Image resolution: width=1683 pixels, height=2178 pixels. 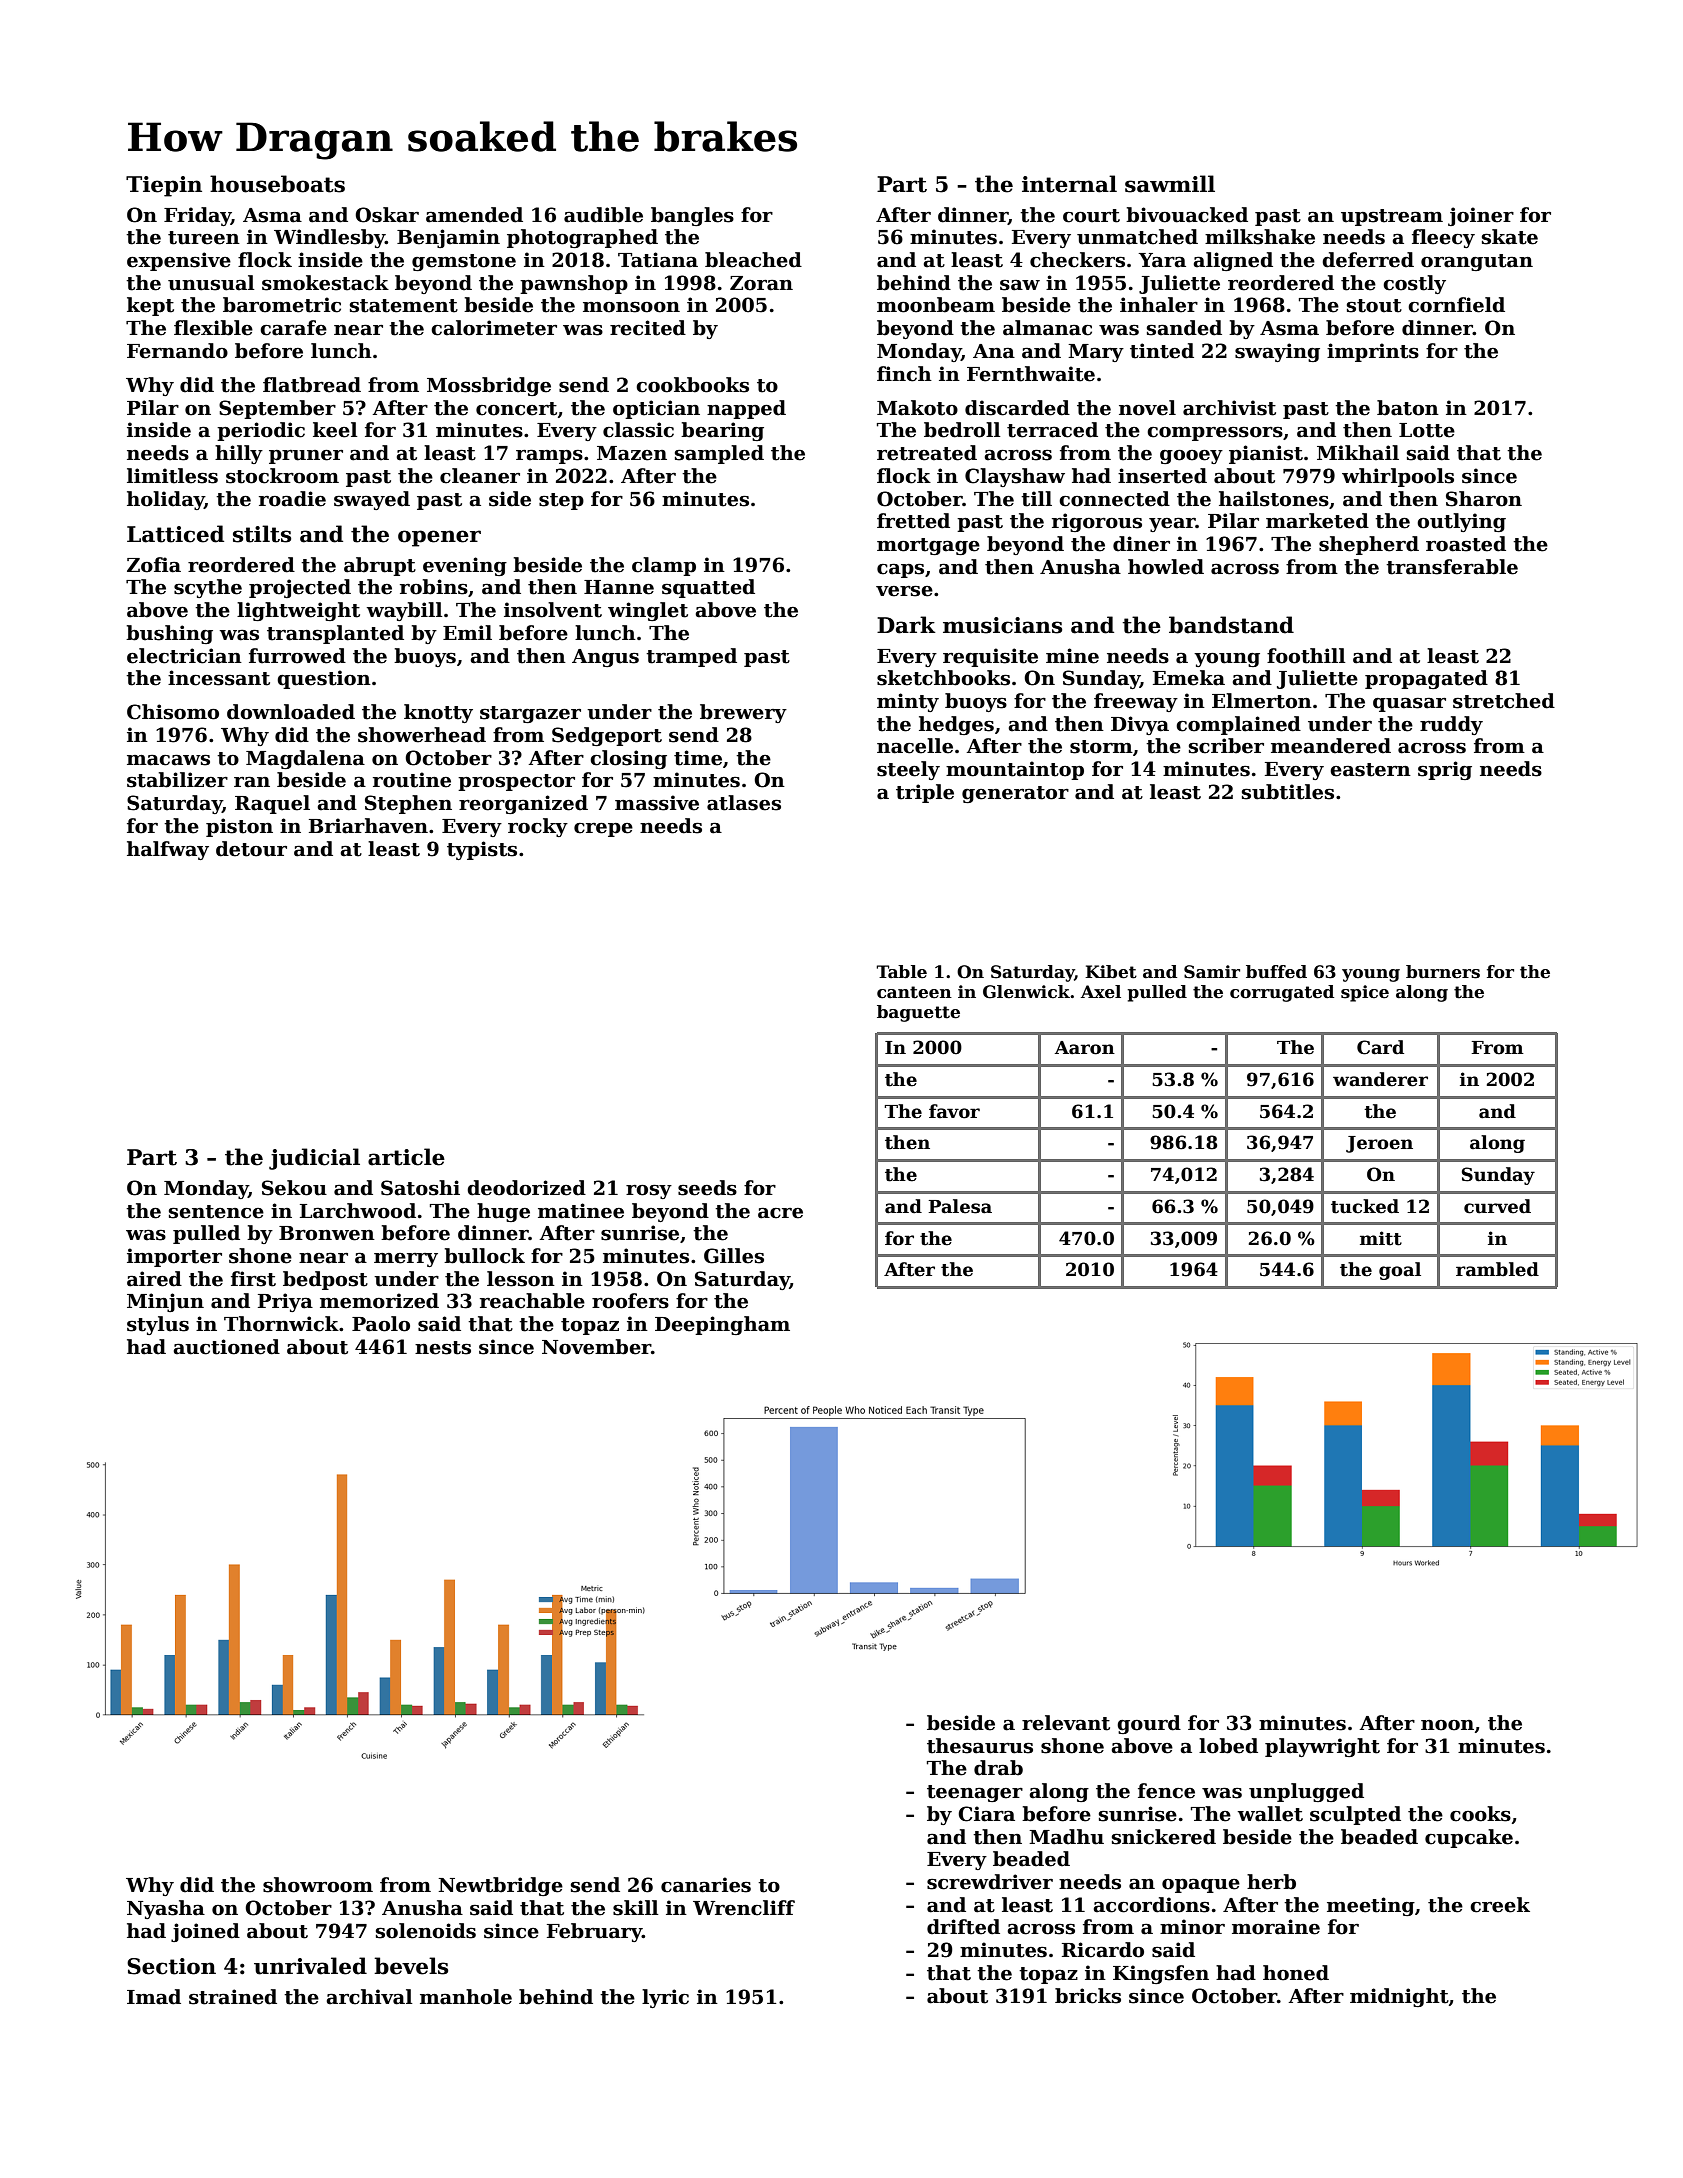 What do you see at coordinates (216, 1212) in the image?
I see `sentence` at bounding box center [216, 1212].
